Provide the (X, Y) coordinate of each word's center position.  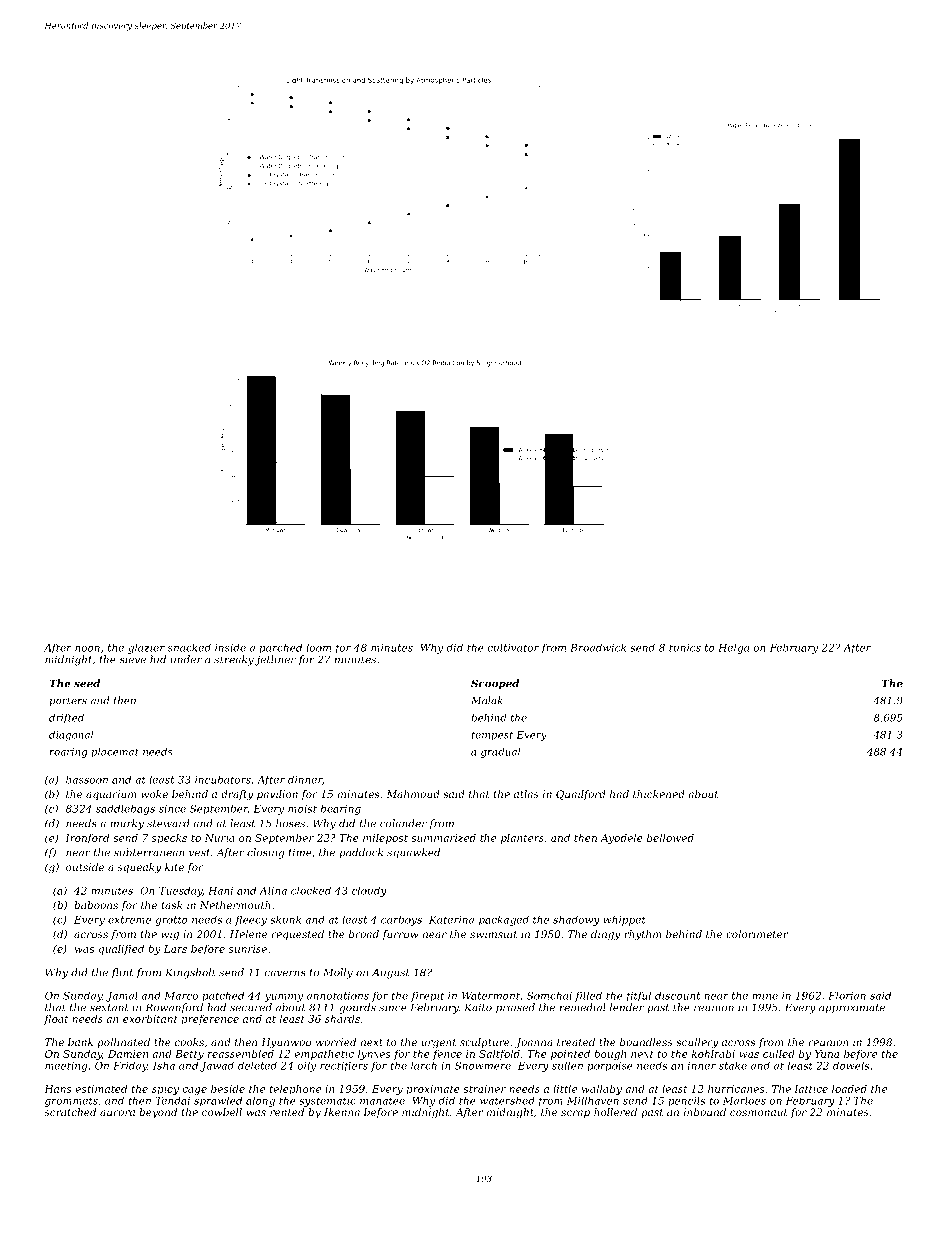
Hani (220, 891)
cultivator (513, 648)
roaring (69, 753)
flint (122, 973)
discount (677, 995)
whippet (624, 921)
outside (85, 867)
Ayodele (621, 839)
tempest (492, 736)
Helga (733, 649)
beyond (158, 1113)
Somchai (549, 995)
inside (230, 648)
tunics (685, 648)
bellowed (670, 838)
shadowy (576, 921)
